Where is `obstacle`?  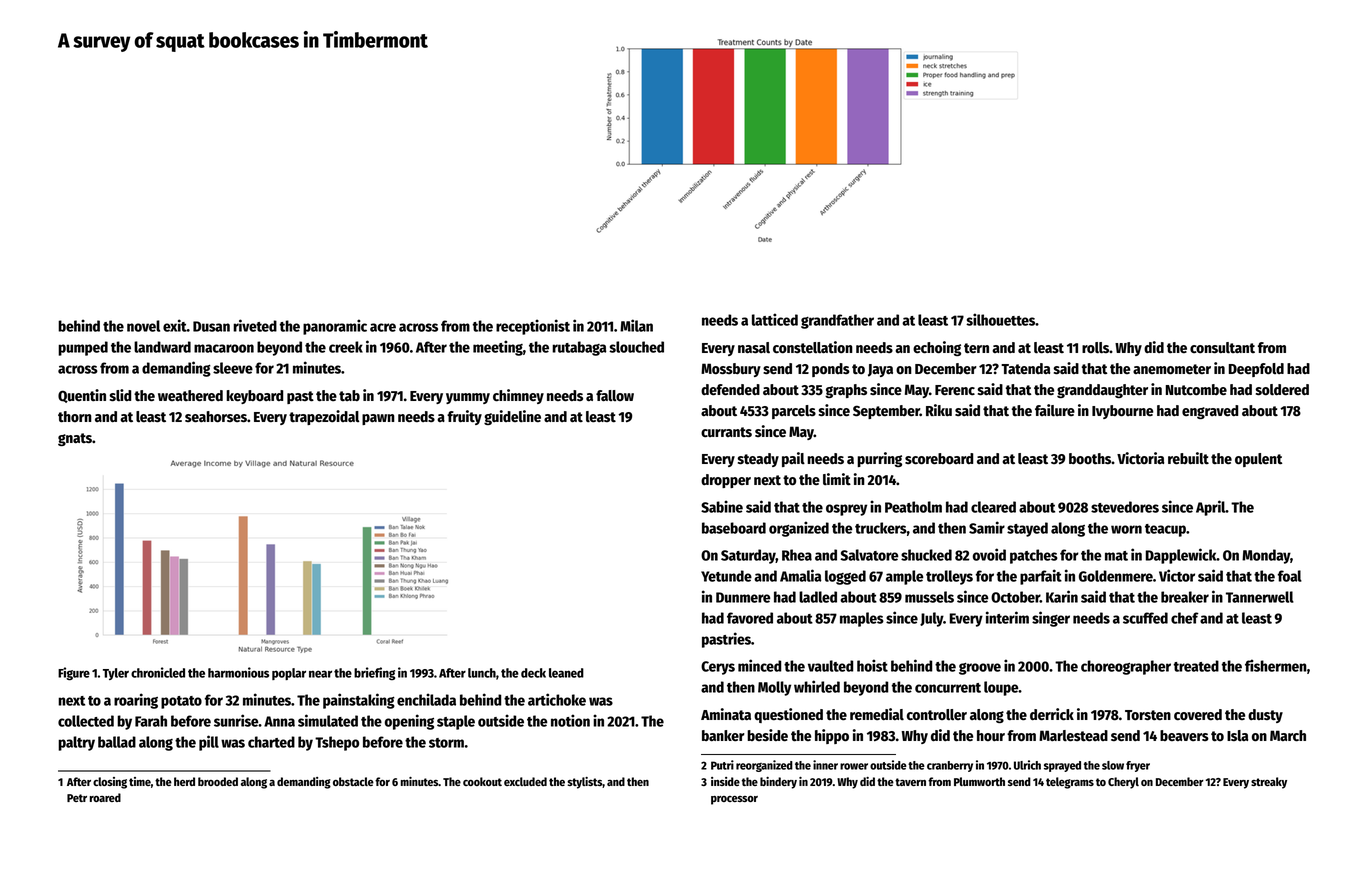
obstacle is located at coordinates (353, 781).
